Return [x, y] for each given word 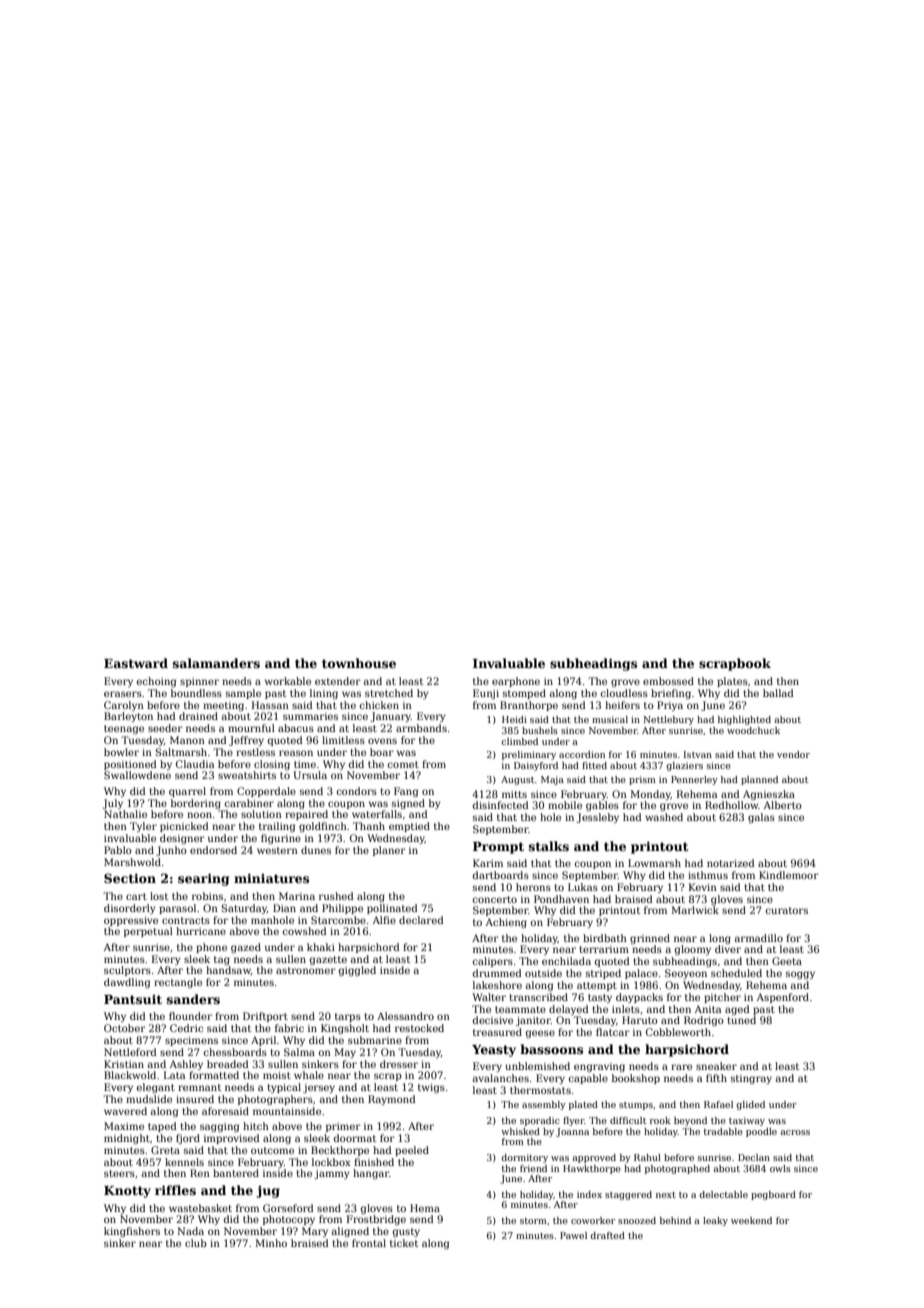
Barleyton [128, 717]
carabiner [249, 803]
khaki [321, 947]
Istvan [698, 754]
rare [681, 1067]
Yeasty [494, 1051]
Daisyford [536, 766]
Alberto [783, 805]
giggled [357, 971]
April [263, 1041]
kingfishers [132, 1232]
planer [389, 851]
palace [641, 974]
